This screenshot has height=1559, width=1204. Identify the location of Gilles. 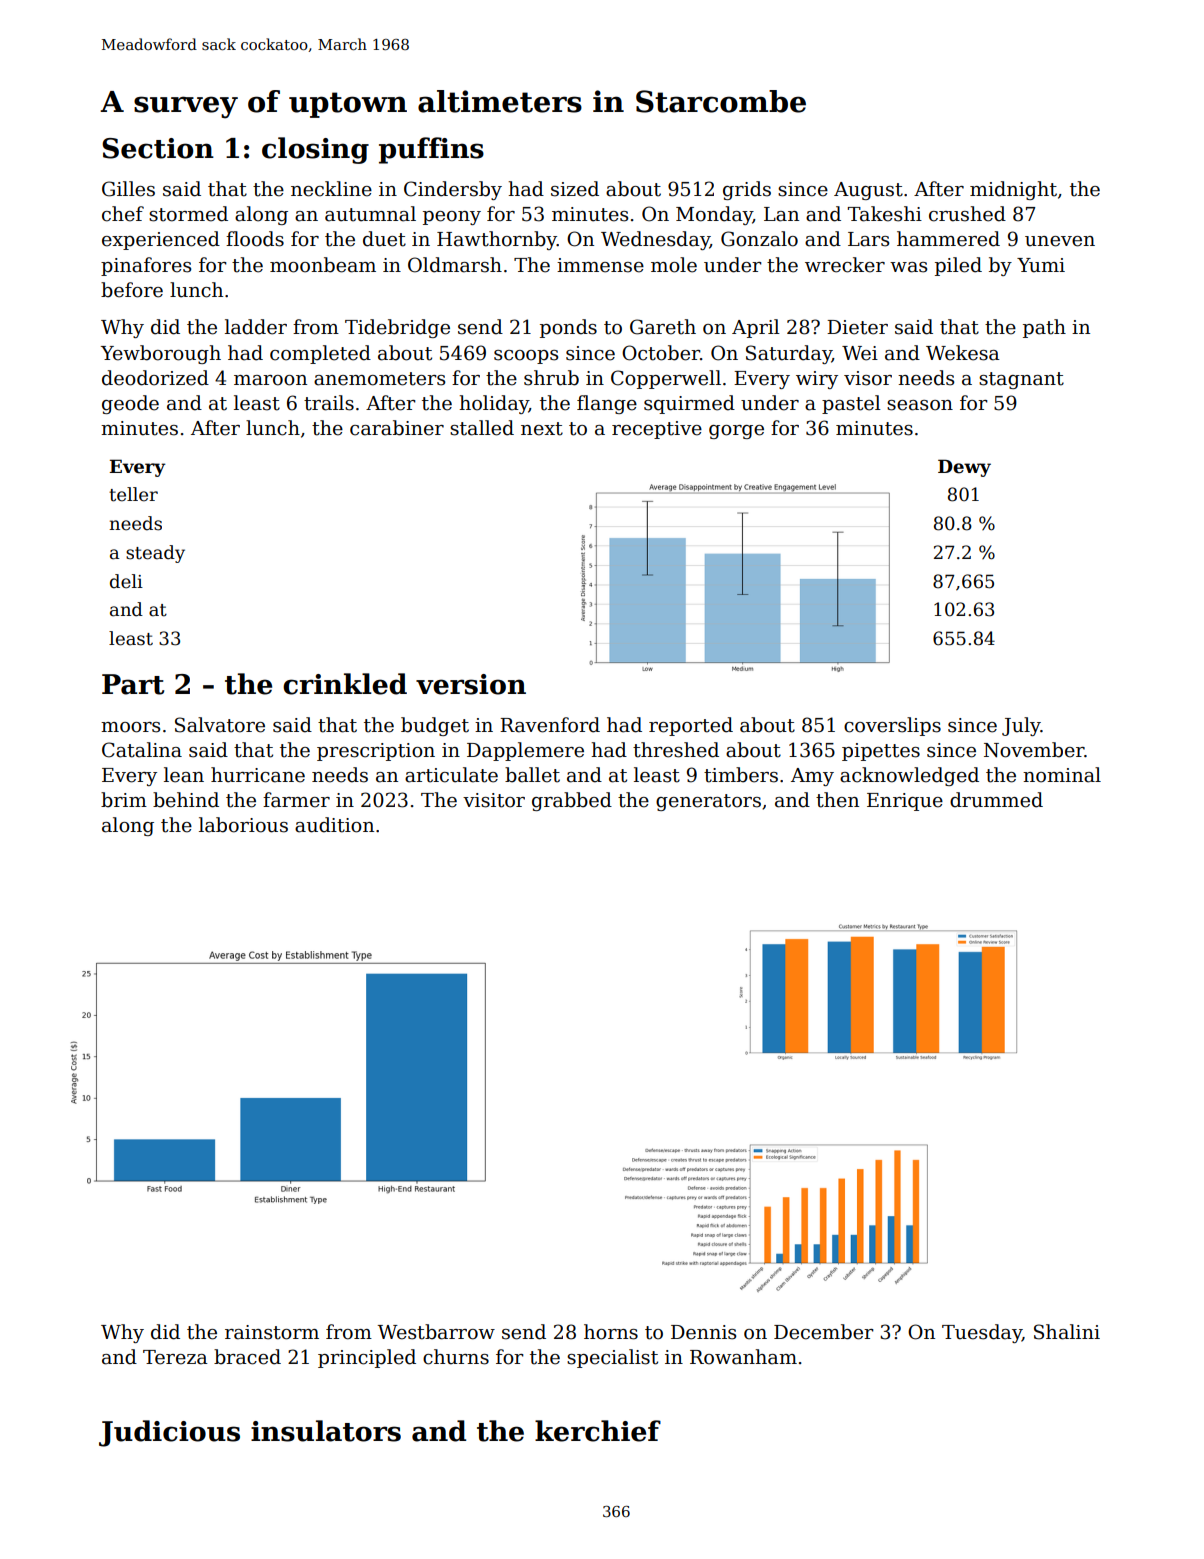
(128, 189).
